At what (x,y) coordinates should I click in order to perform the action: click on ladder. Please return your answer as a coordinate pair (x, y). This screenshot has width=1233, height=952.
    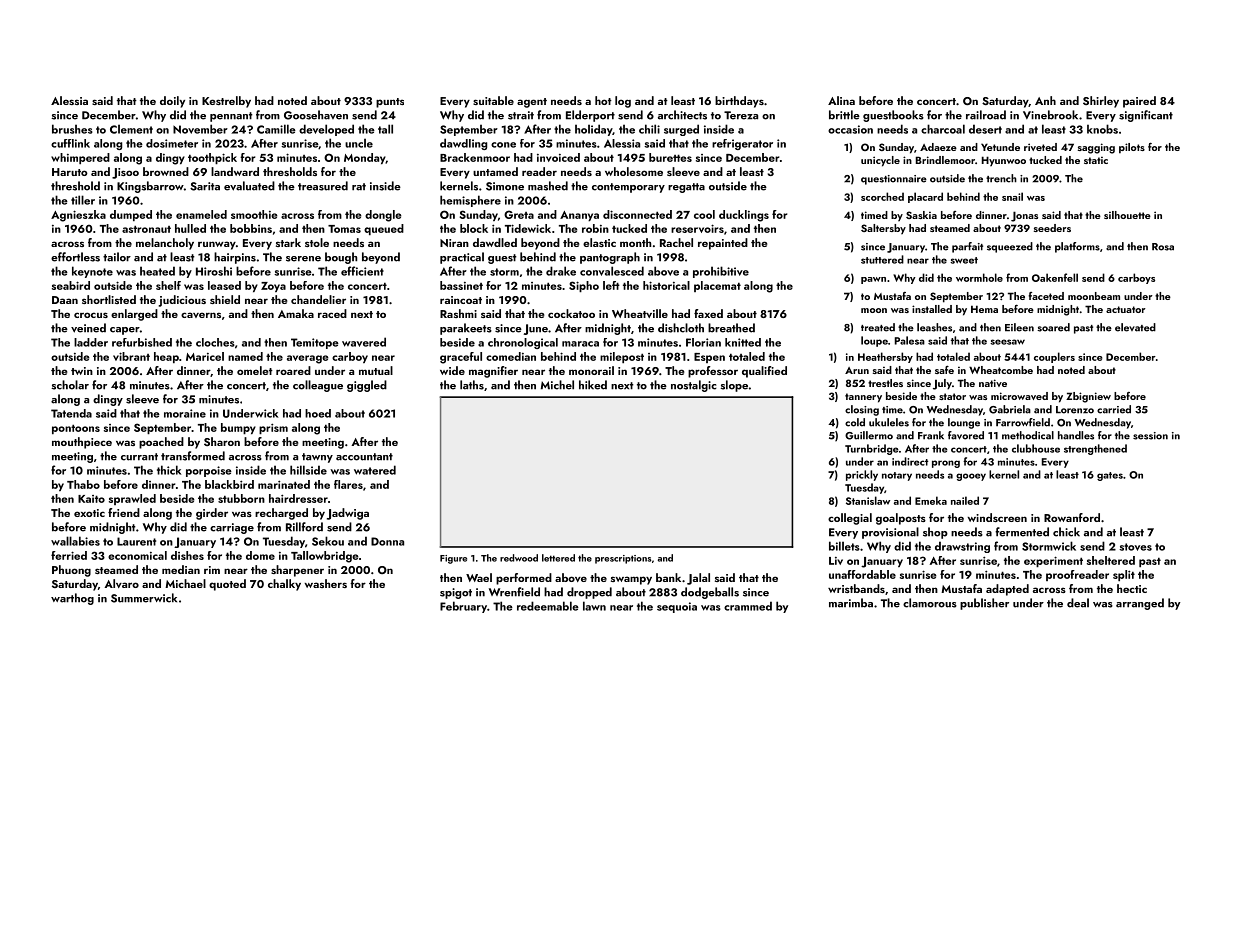
    Looking at the image, I should click on (91, 342).
